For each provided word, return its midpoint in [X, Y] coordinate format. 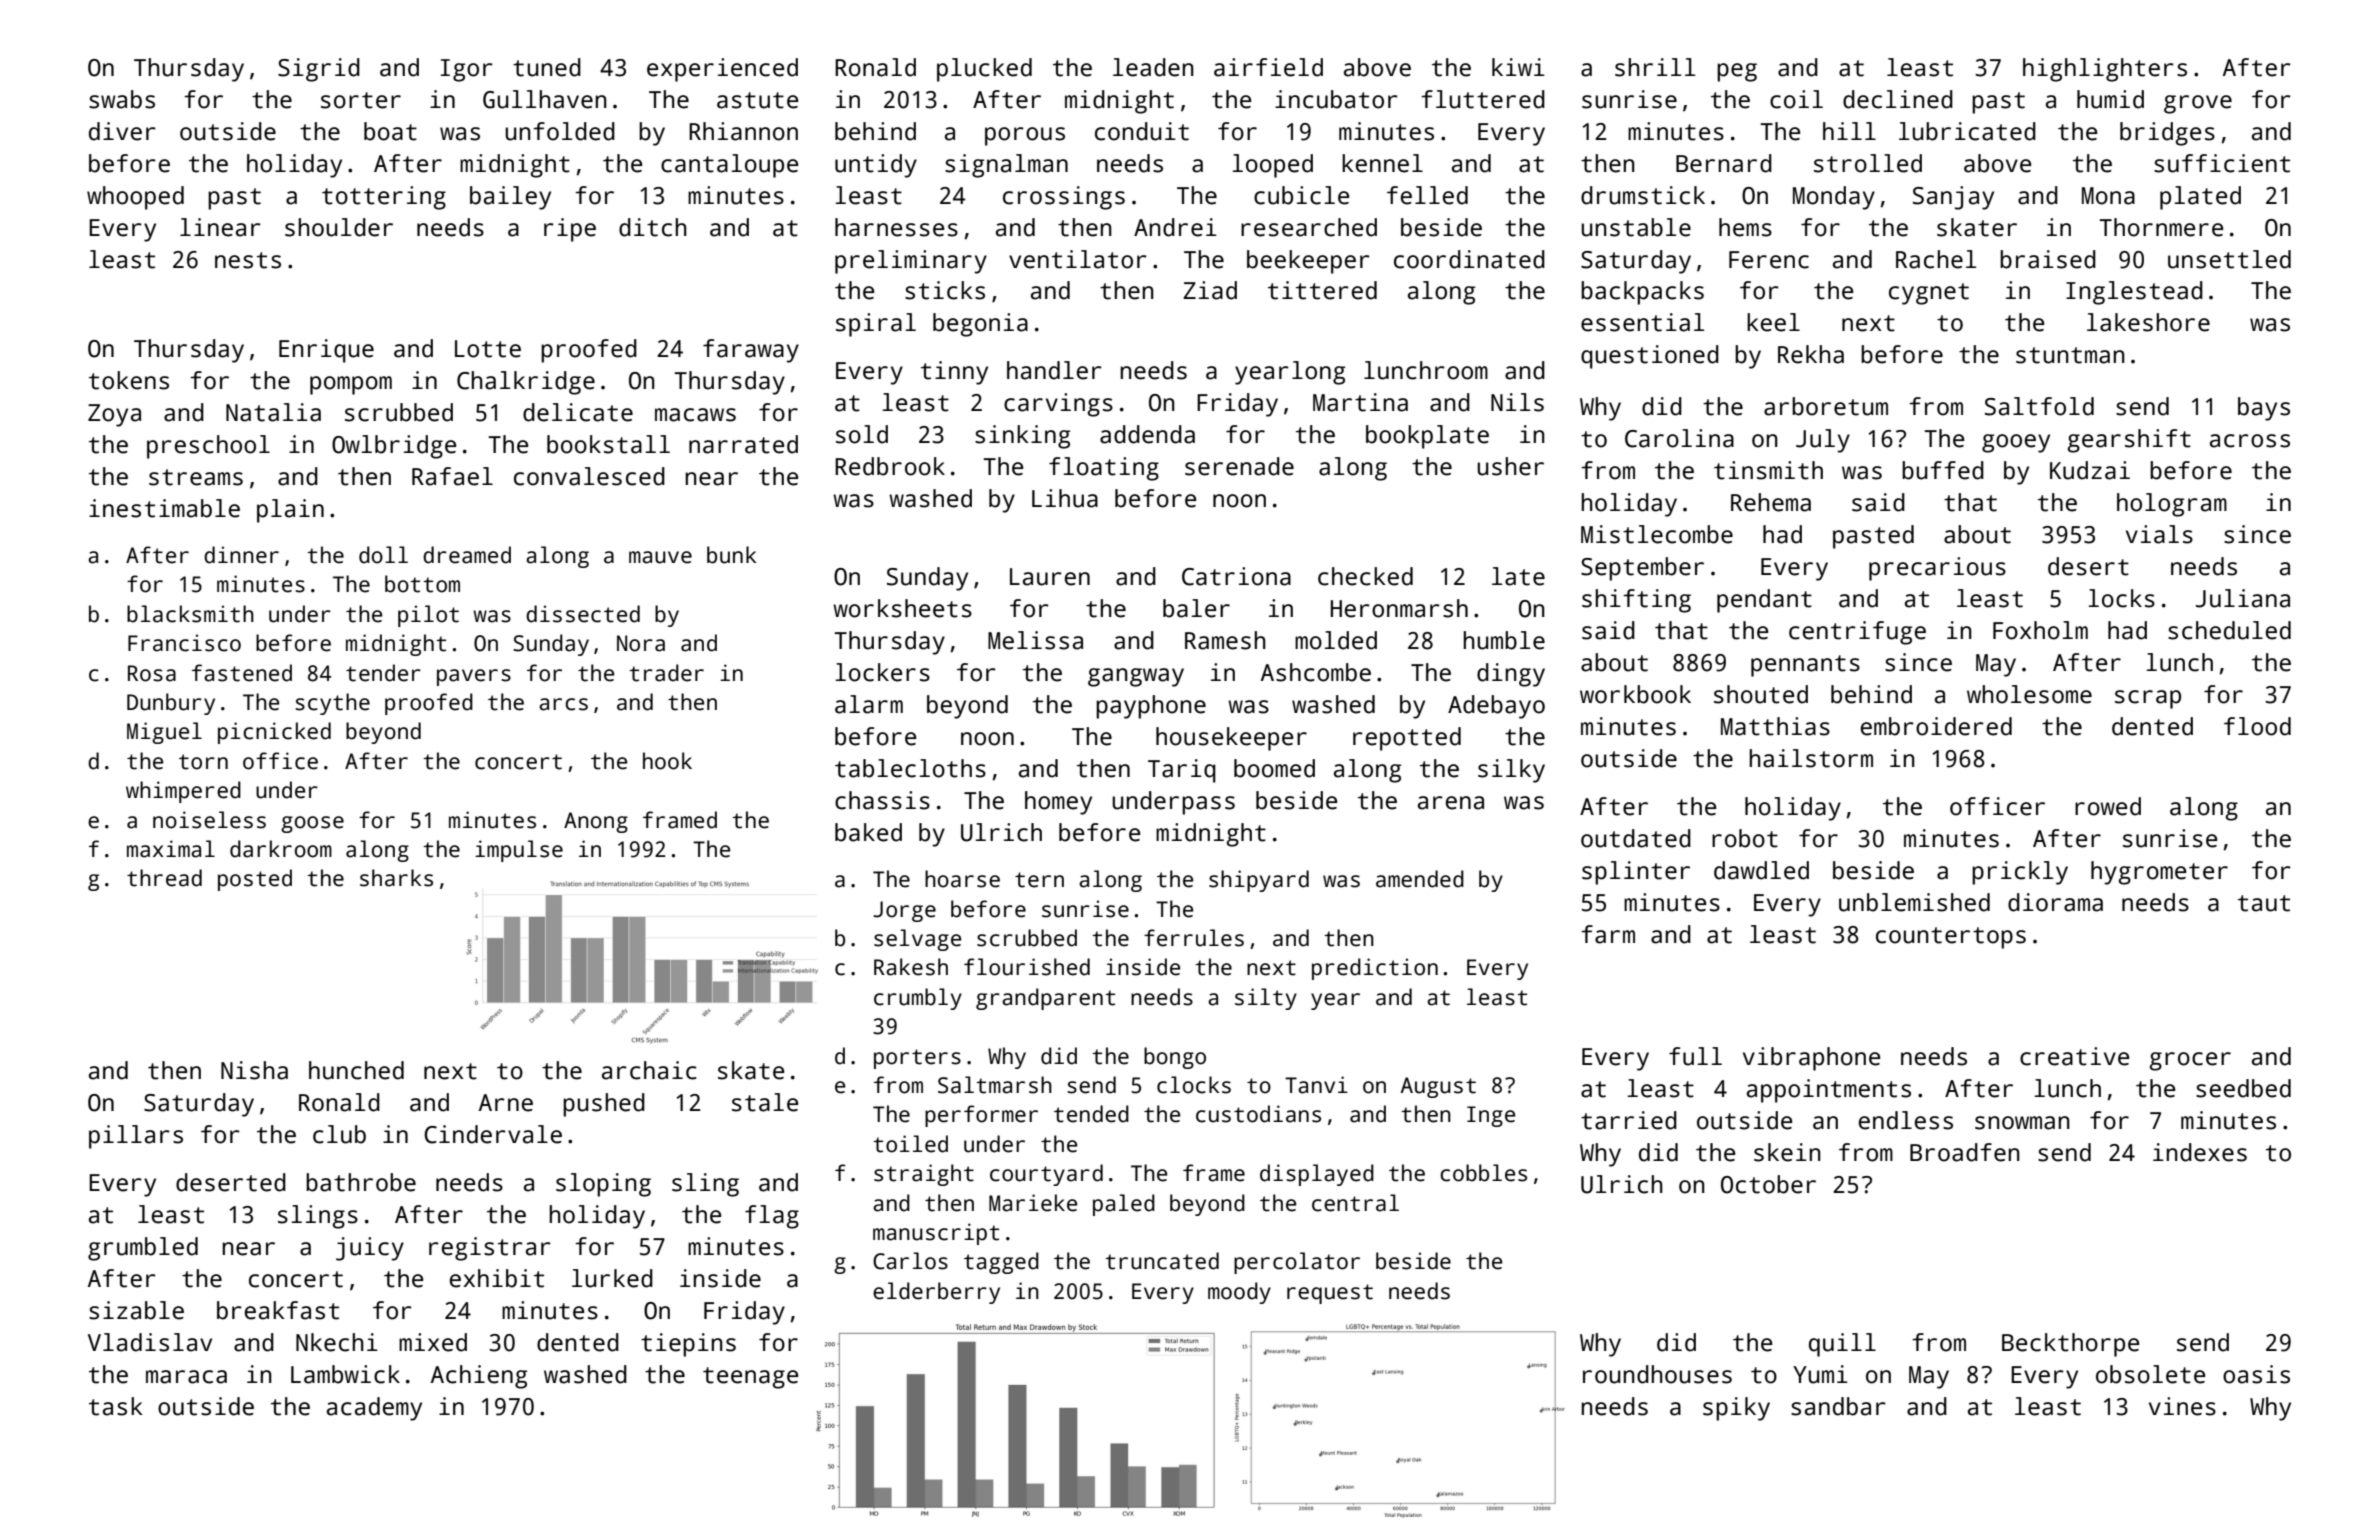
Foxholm [2040, 630]
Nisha [254, 1070]
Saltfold [2039, 406]
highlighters [2105, 70]
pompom [351, 385]
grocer [2190, 1061]
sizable [136, 1310]
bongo [1175, 1058]
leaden [1153, 67]
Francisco [184, 643]
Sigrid [319, 70]
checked [1365, 576]
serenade [1239, 466]
